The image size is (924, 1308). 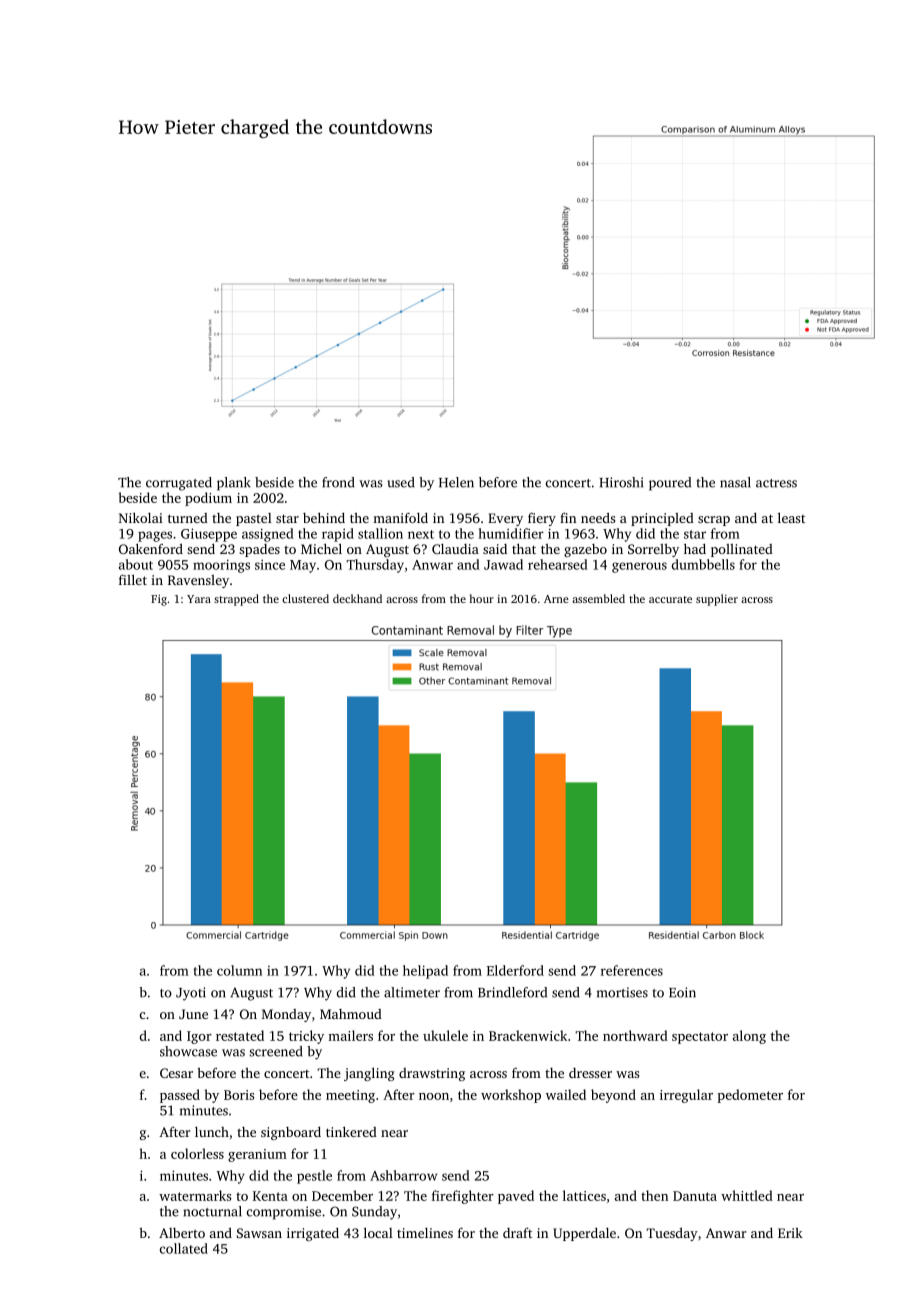 What do you see at coordinates (670, 484) in the screenshot?
I see `poured` at bounding box center [670, 484].
